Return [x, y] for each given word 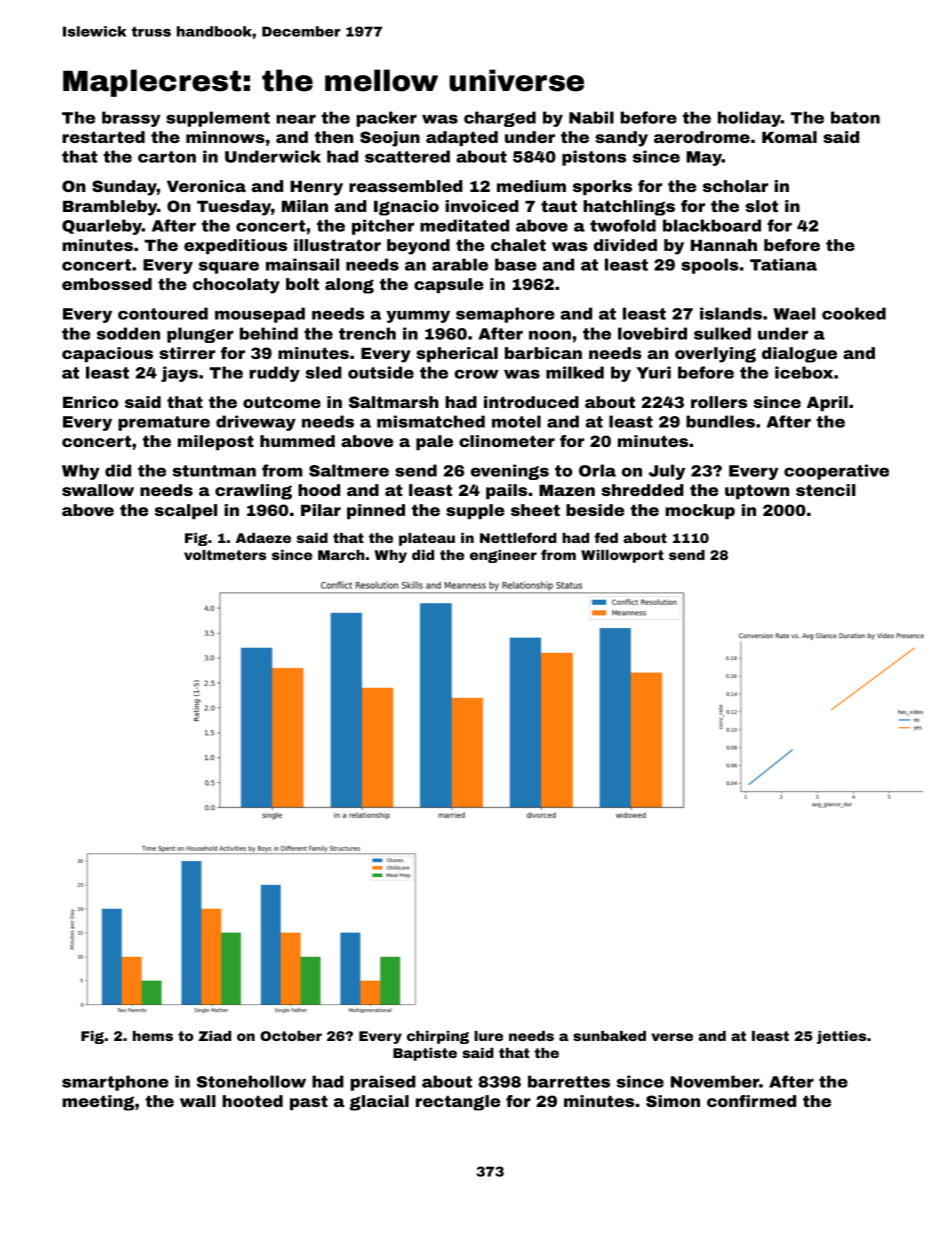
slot [762, 206]
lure [488, 1036]
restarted [103, 137]
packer [386, 119]
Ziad [214, 1036]
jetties [841, 1037]
